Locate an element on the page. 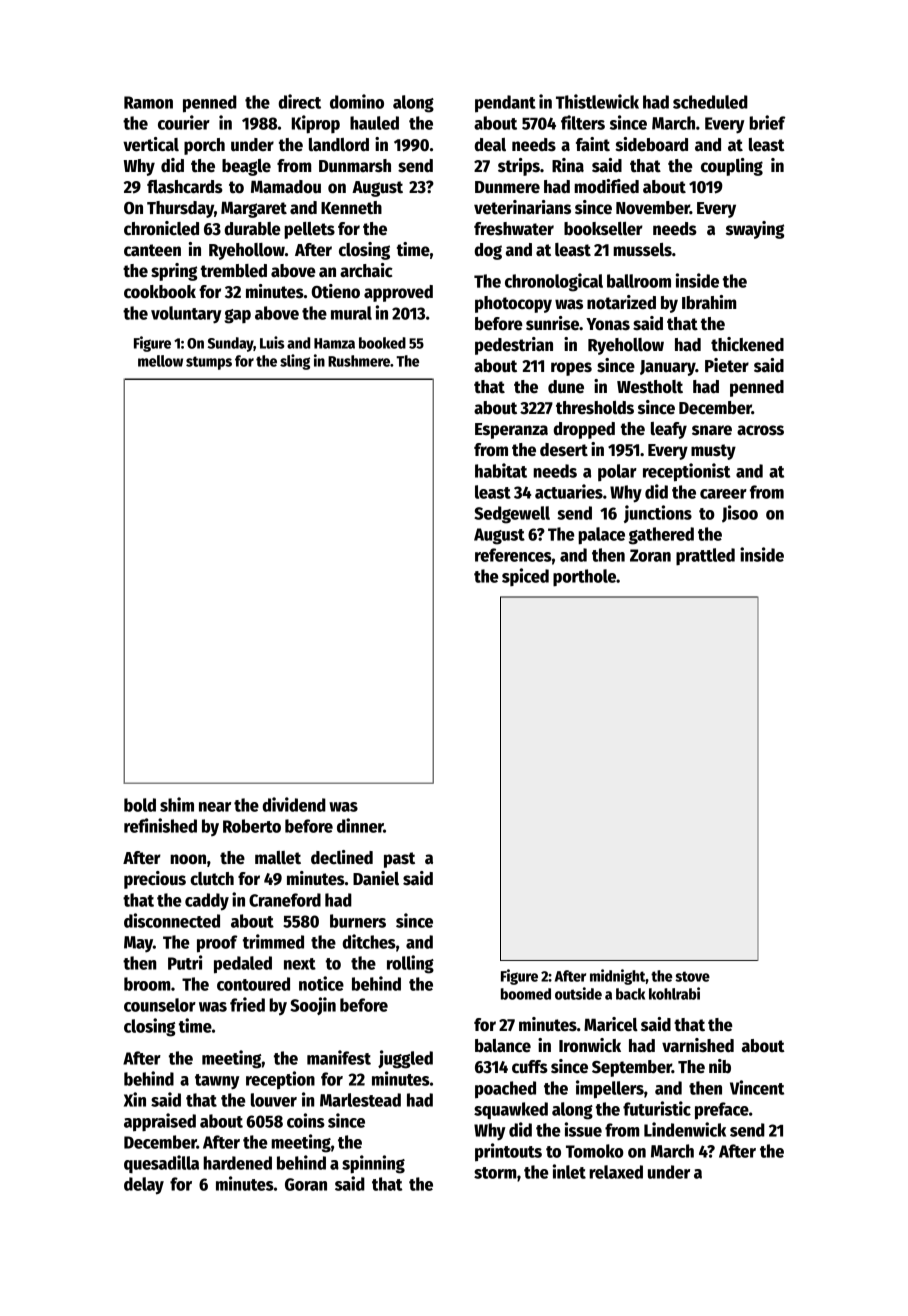 The image size is (908, 1316). prattled is located at coordinates (705, 557).
